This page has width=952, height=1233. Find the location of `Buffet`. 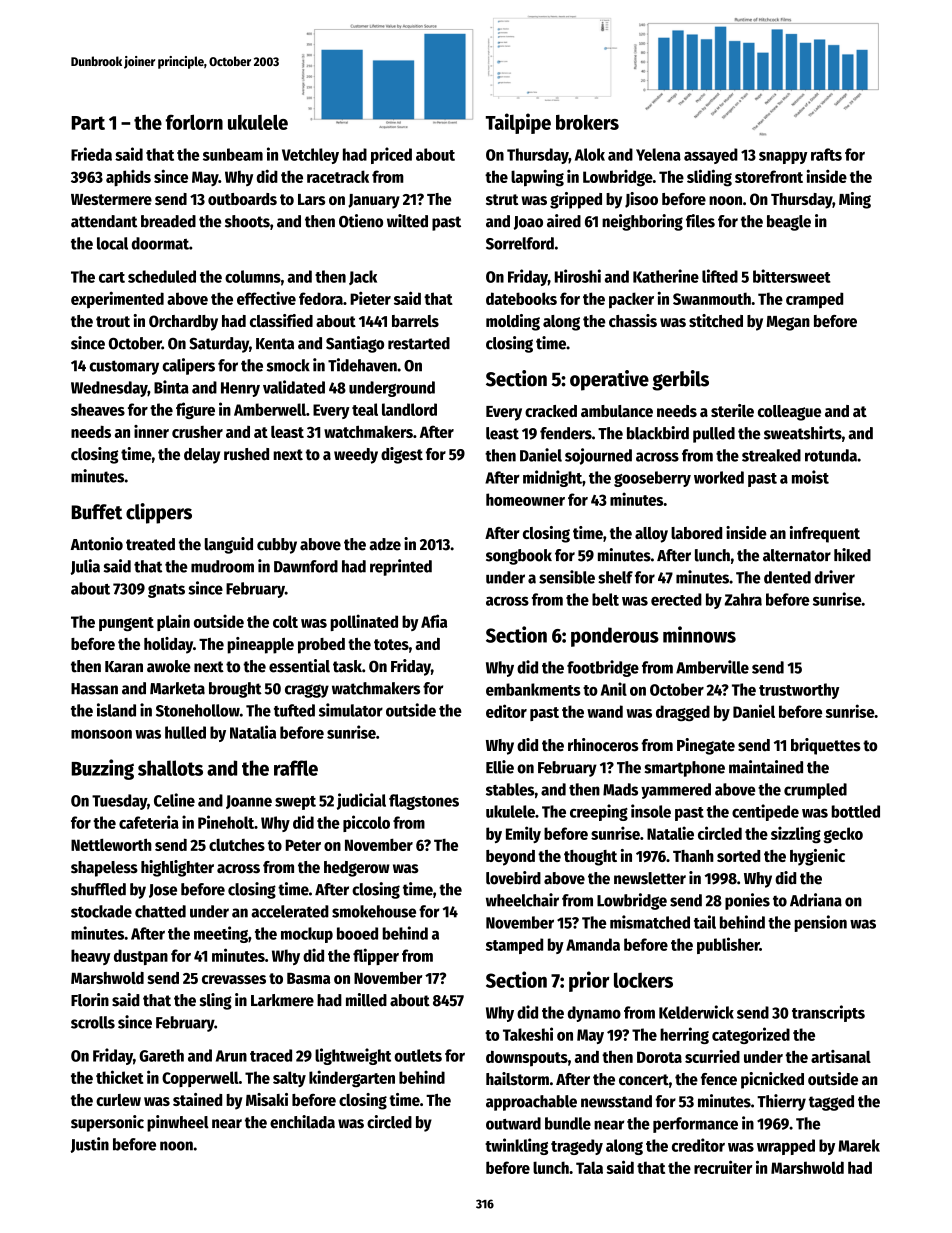

Buffet is located at coordinates (97, 512).
